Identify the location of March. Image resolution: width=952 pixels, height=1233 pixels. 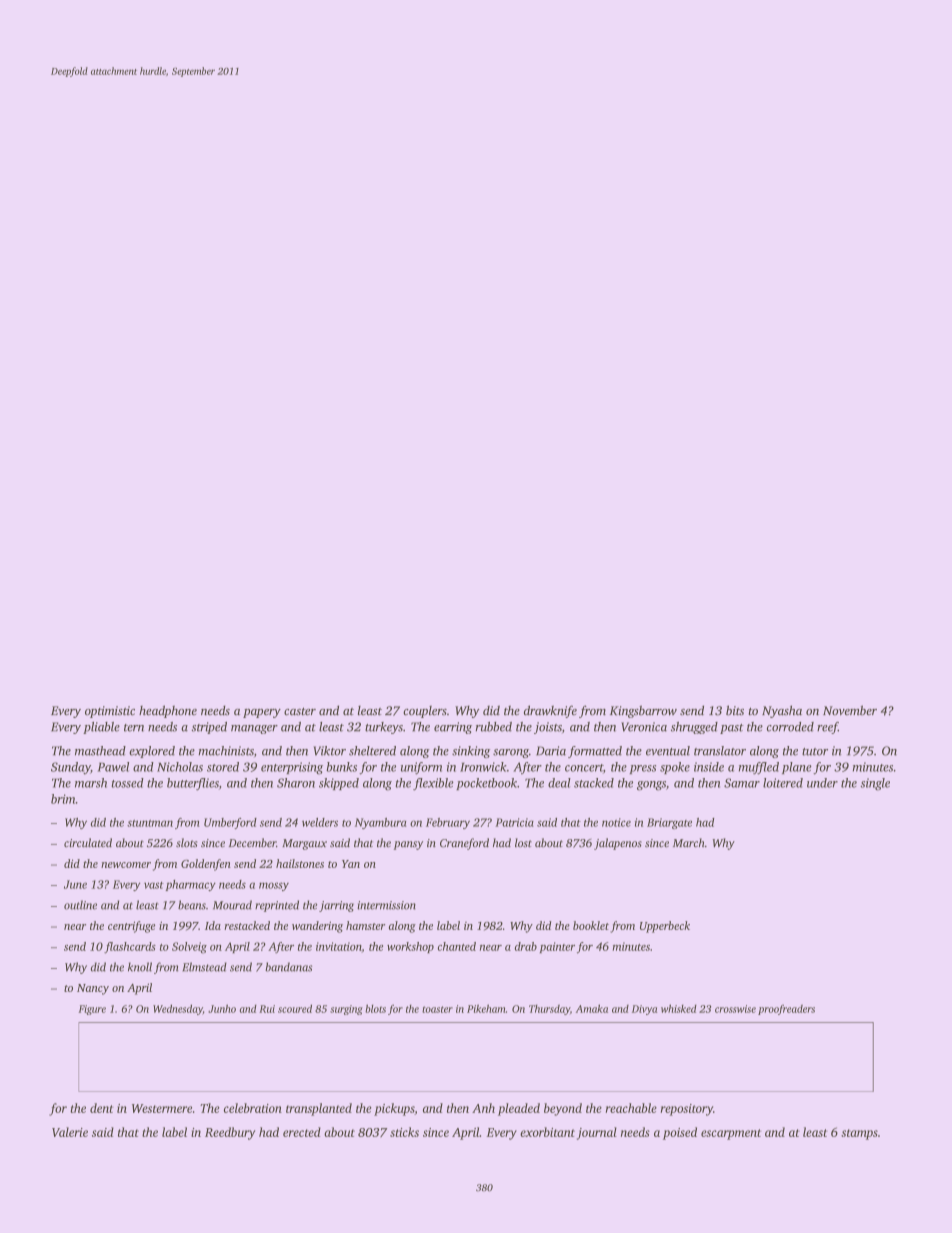
(689, 842).
